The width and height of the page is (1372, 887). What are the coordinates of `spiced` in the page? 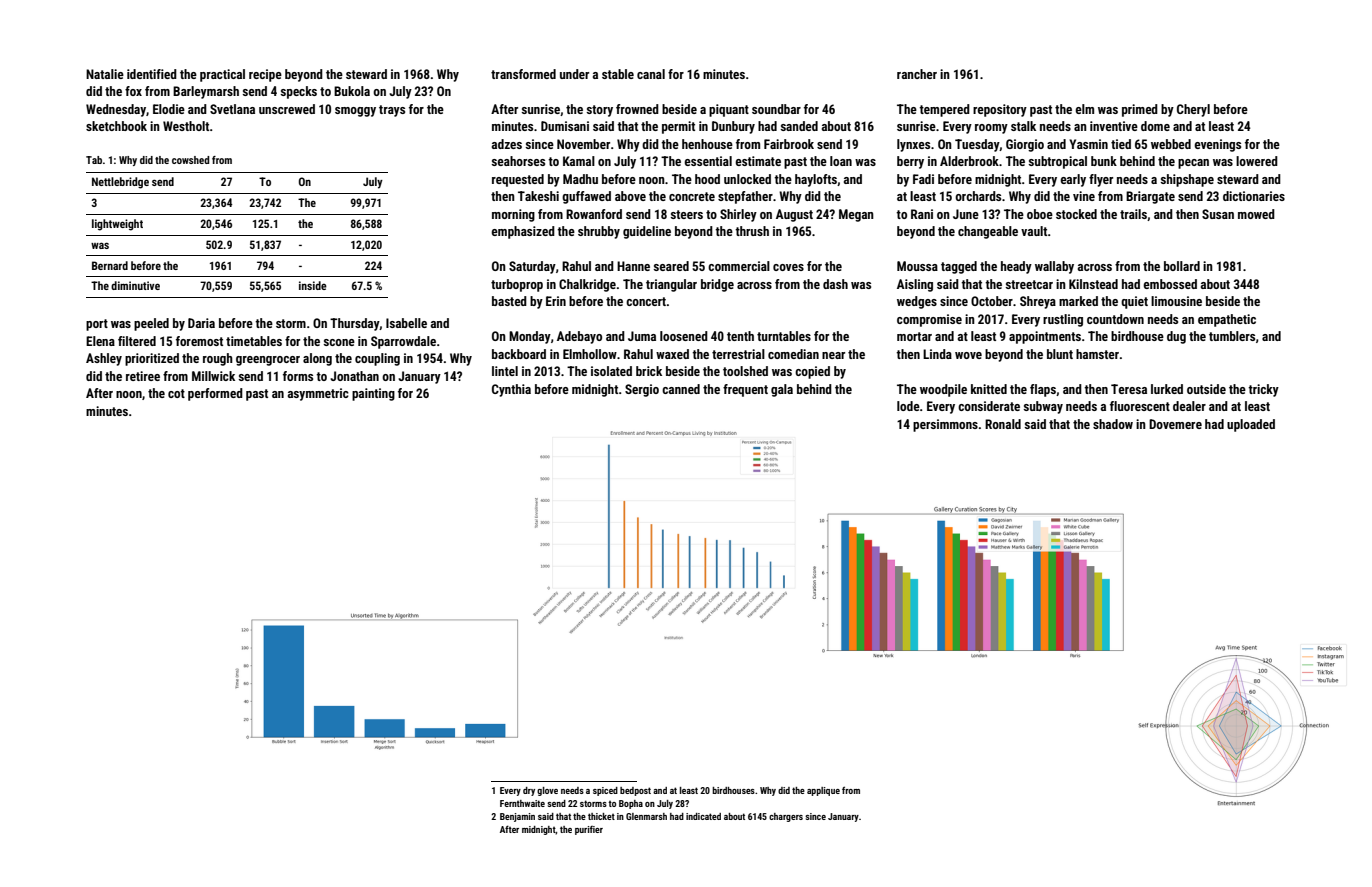 It's located at (605, 791).
